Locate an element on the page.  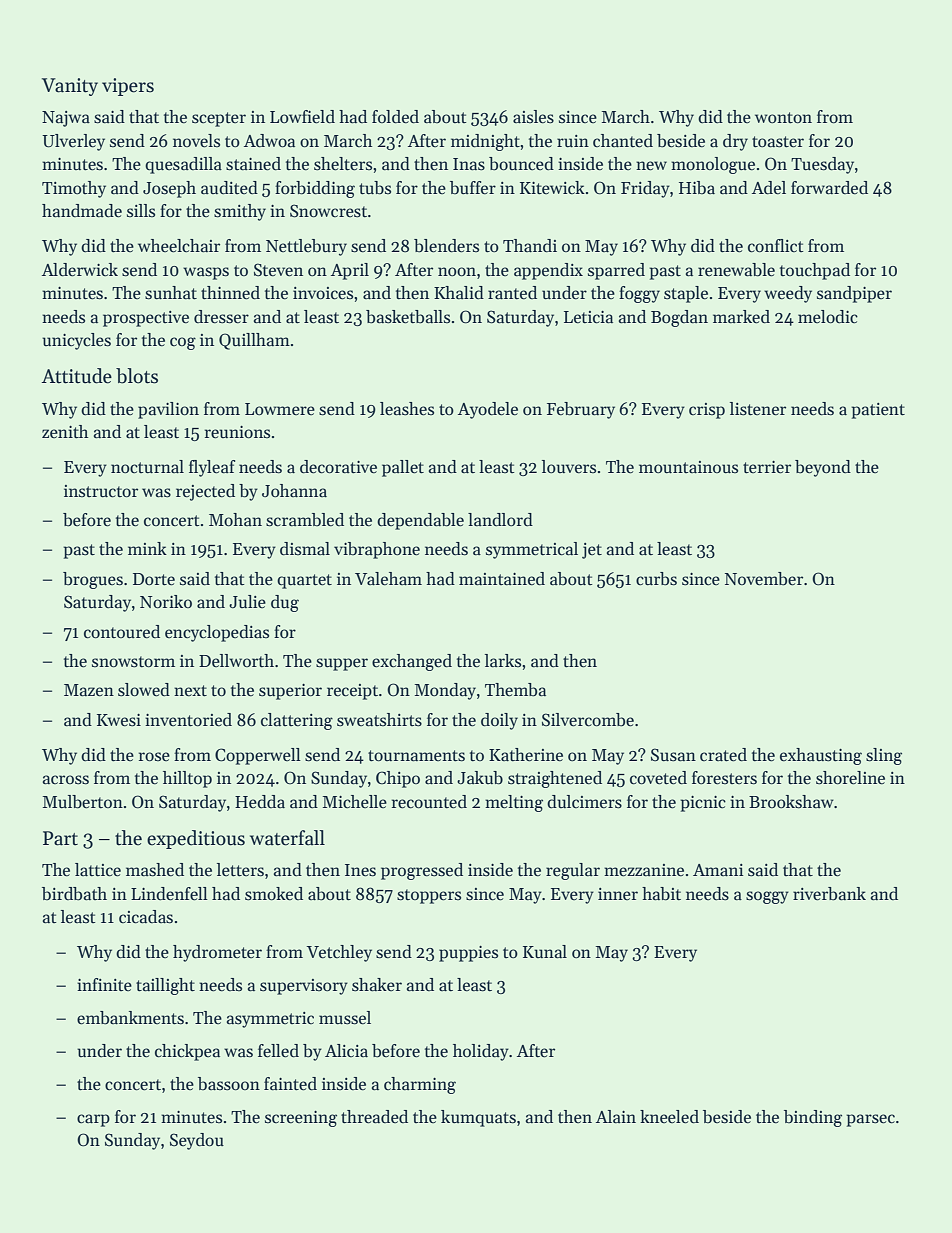
Kunal is located at coordinates (545, 952).
